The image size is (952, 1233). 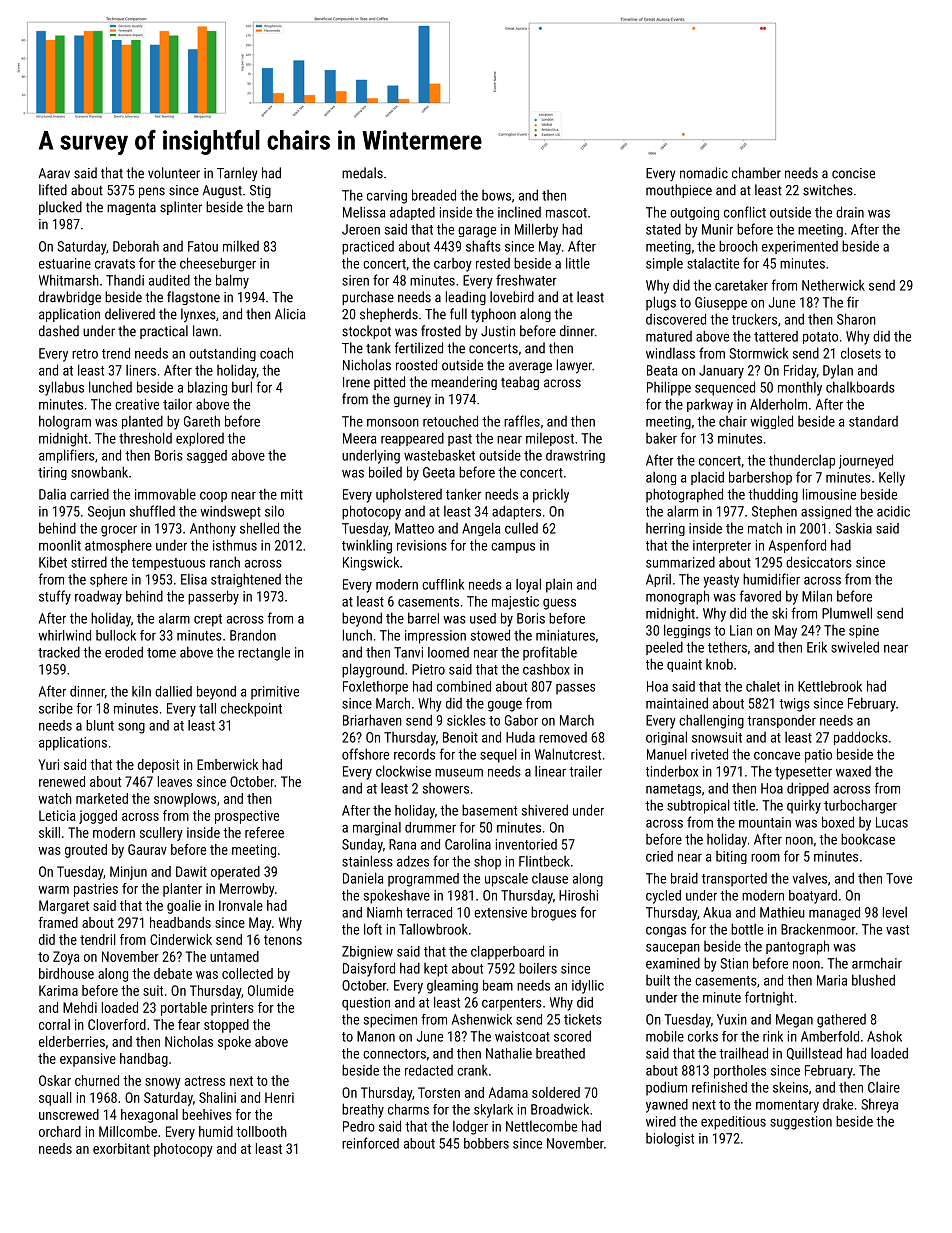 I want to click on shivered, so click(x=545, y=810).
